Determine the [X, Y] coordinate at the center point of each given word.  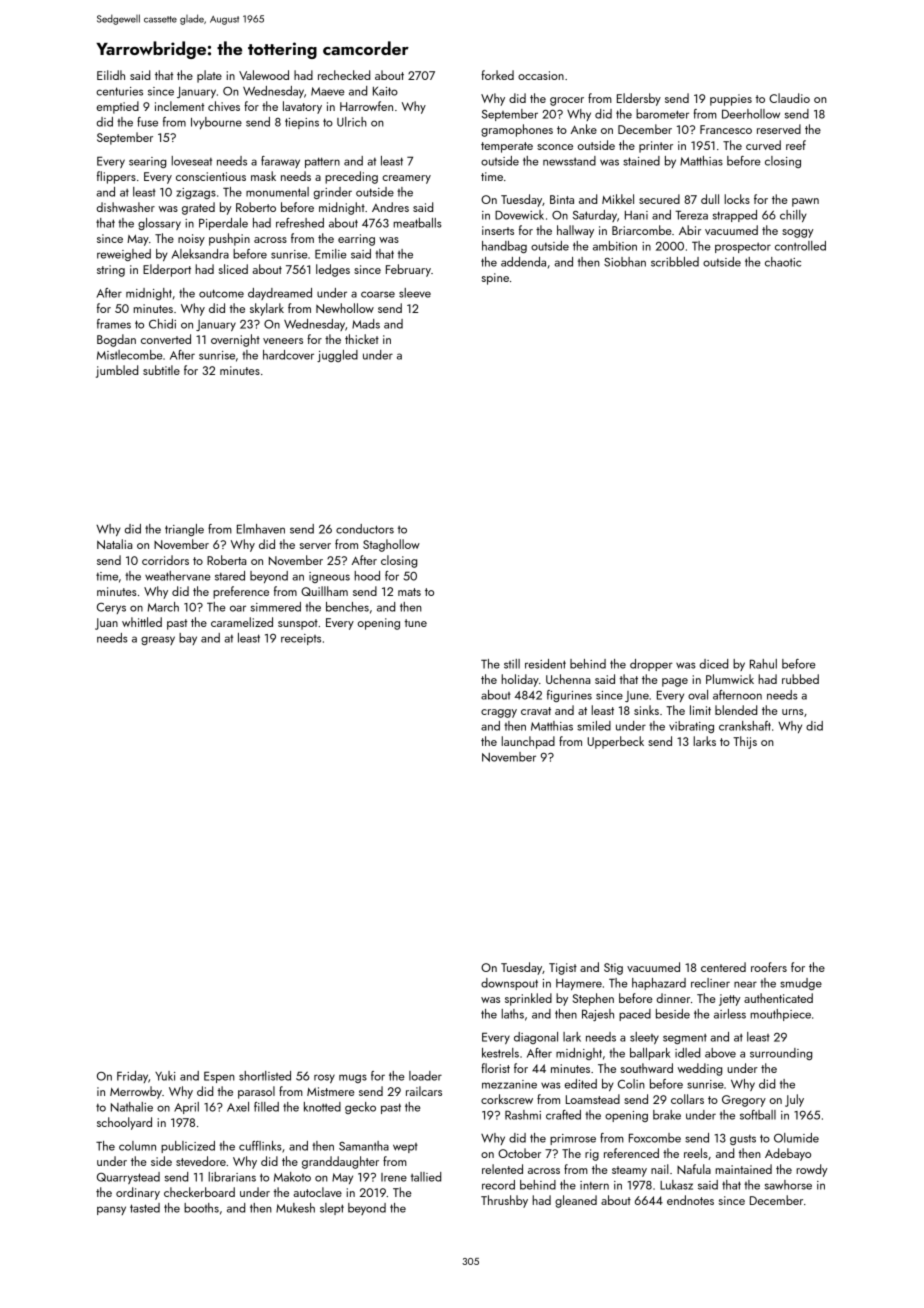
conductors [365, 529]
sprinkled [528, 999]
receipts [301, 639]
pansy [111, 1210]
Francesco [726, 129]
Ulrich [352, 122]
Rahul [763, 664]
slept [332, 1209]
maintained [743, 1169]
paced [635, 1015]
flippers [116, 177]
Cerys [111, 608]
